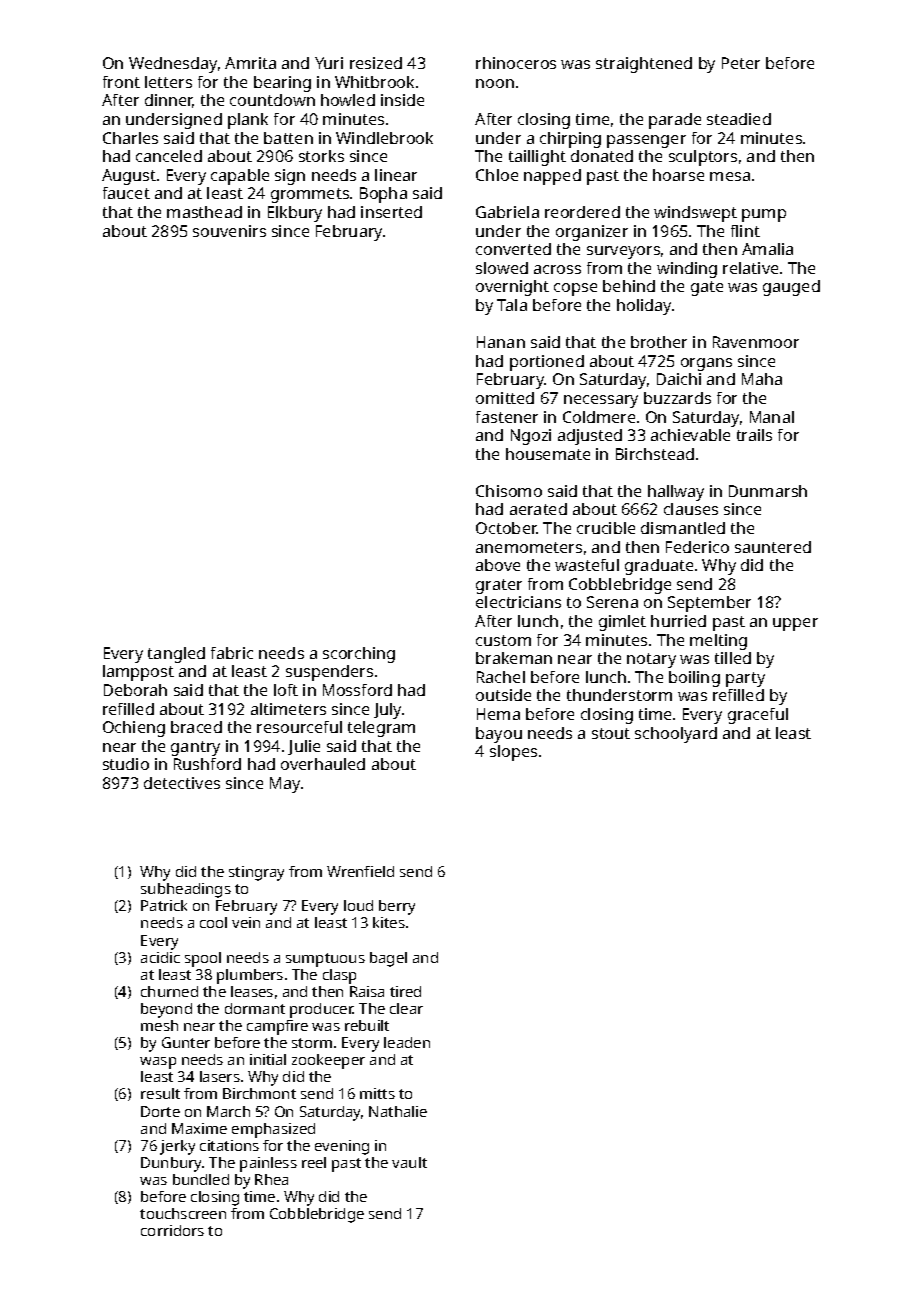 This screenshot has height=1308, width=924. I want to click on studio, so click(126, 764).
